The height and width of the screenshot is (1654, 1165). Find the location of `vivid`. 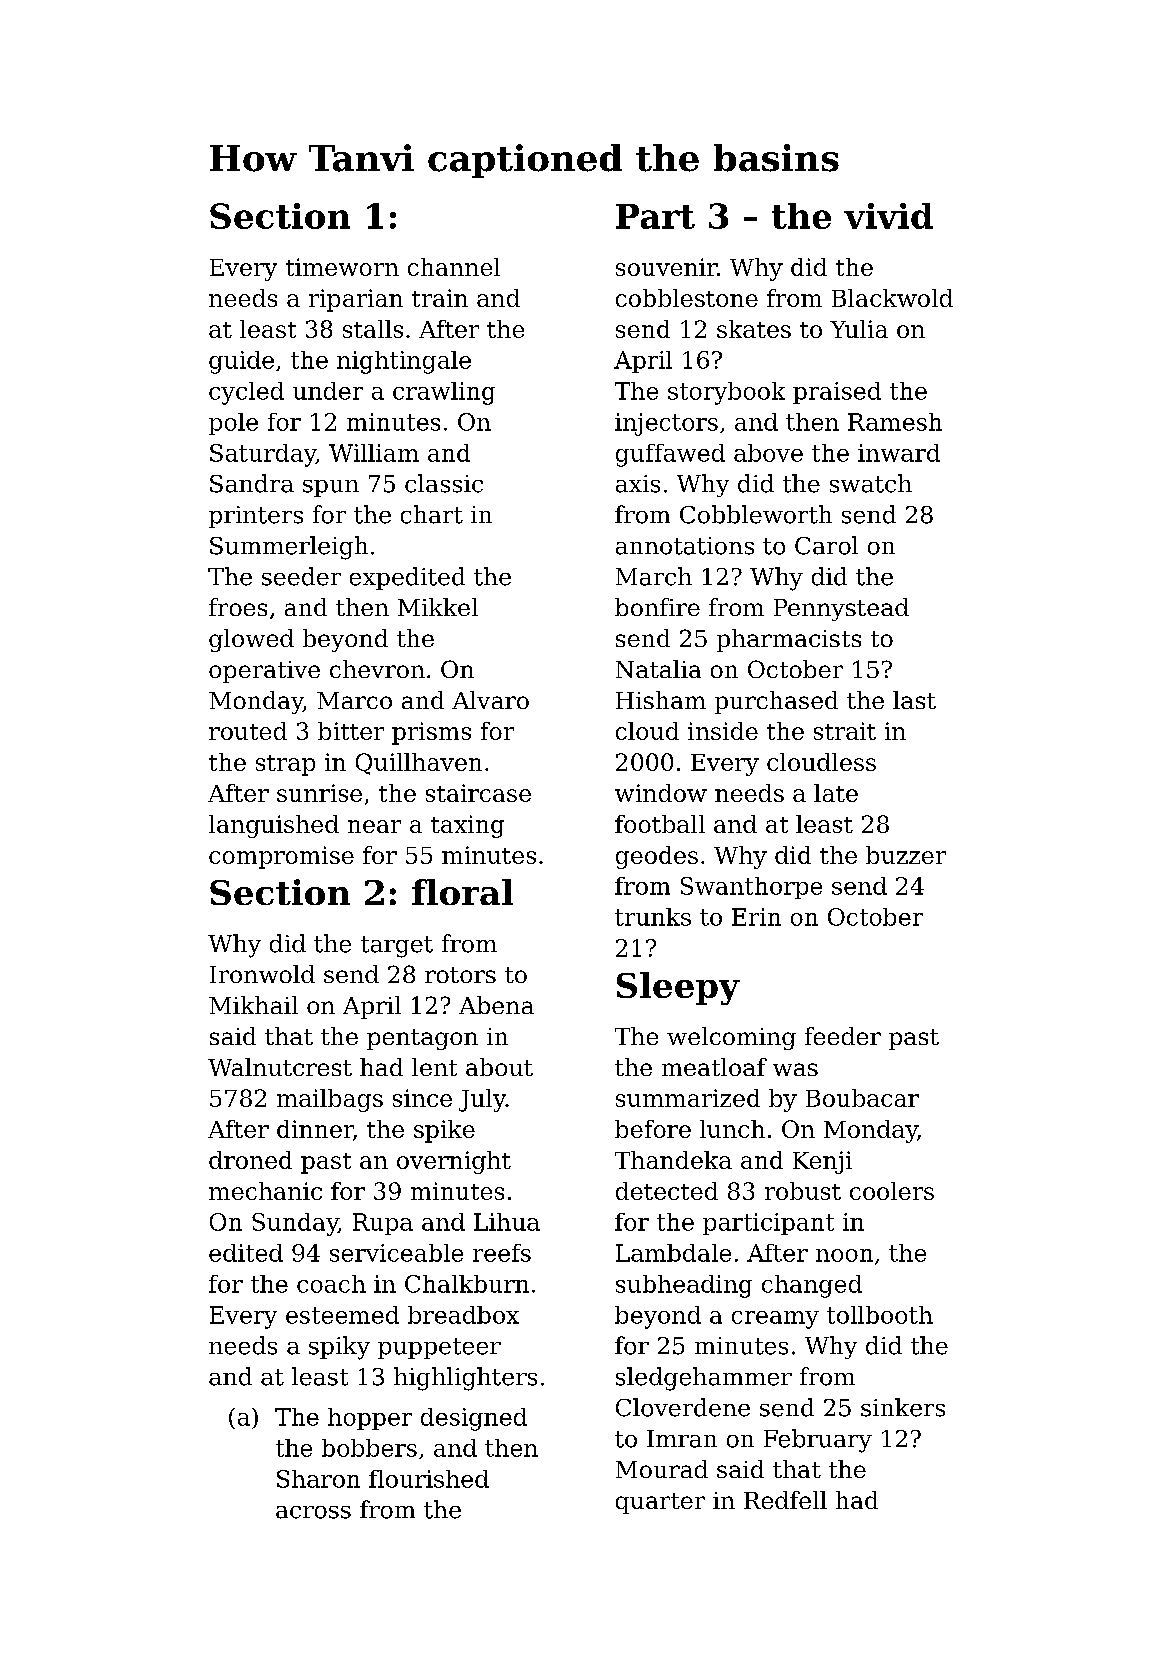

vivid is located at coordinates (888, 216).
